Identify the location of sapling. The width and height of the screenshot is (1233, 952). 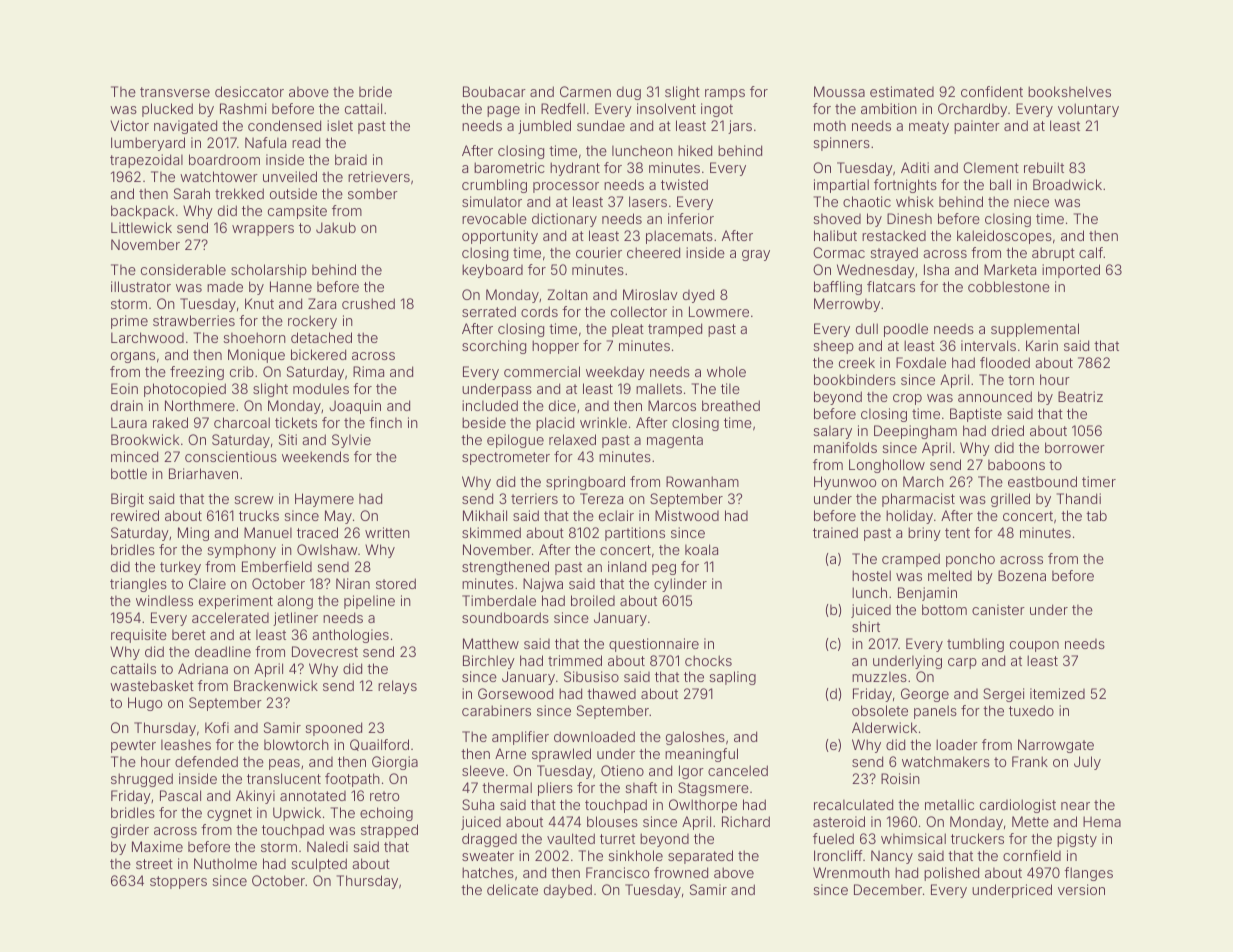
(732, 678).
